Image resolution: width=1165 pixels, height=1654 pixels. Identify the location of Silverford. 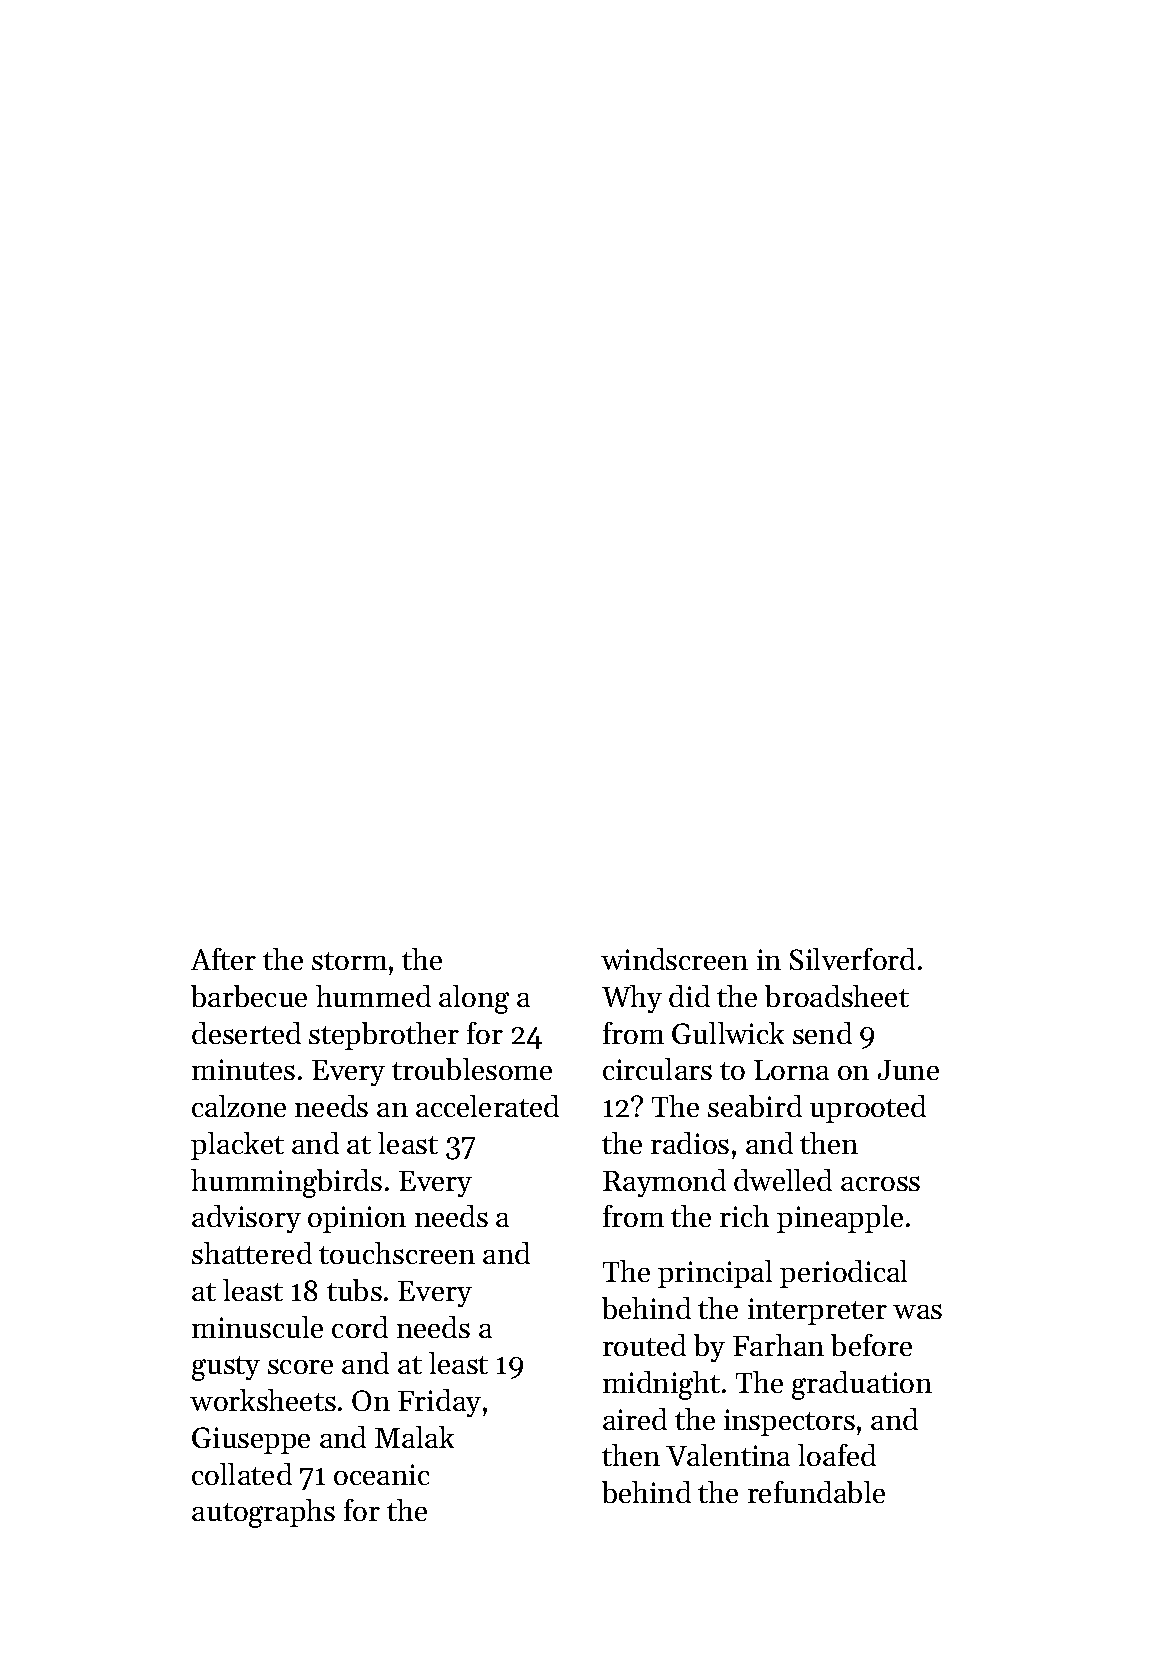
(852, 959).
